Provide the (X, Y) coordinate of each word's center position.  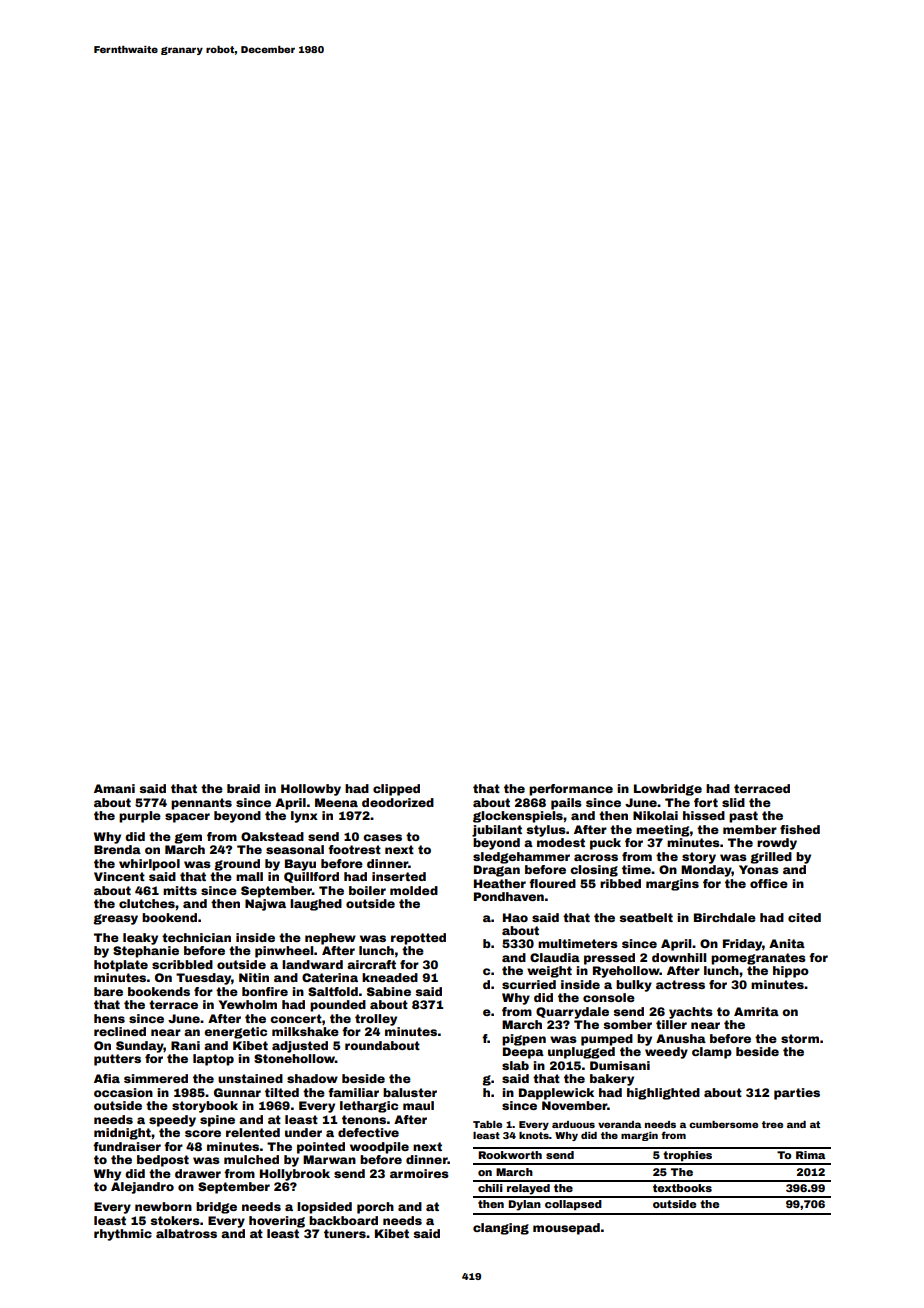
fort (706, 802)
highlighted (663, 1094)
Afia (107, 1078)
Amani (114, 788)
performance (571, 790)
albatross (186, 1233)
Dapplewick (556, 1094)
